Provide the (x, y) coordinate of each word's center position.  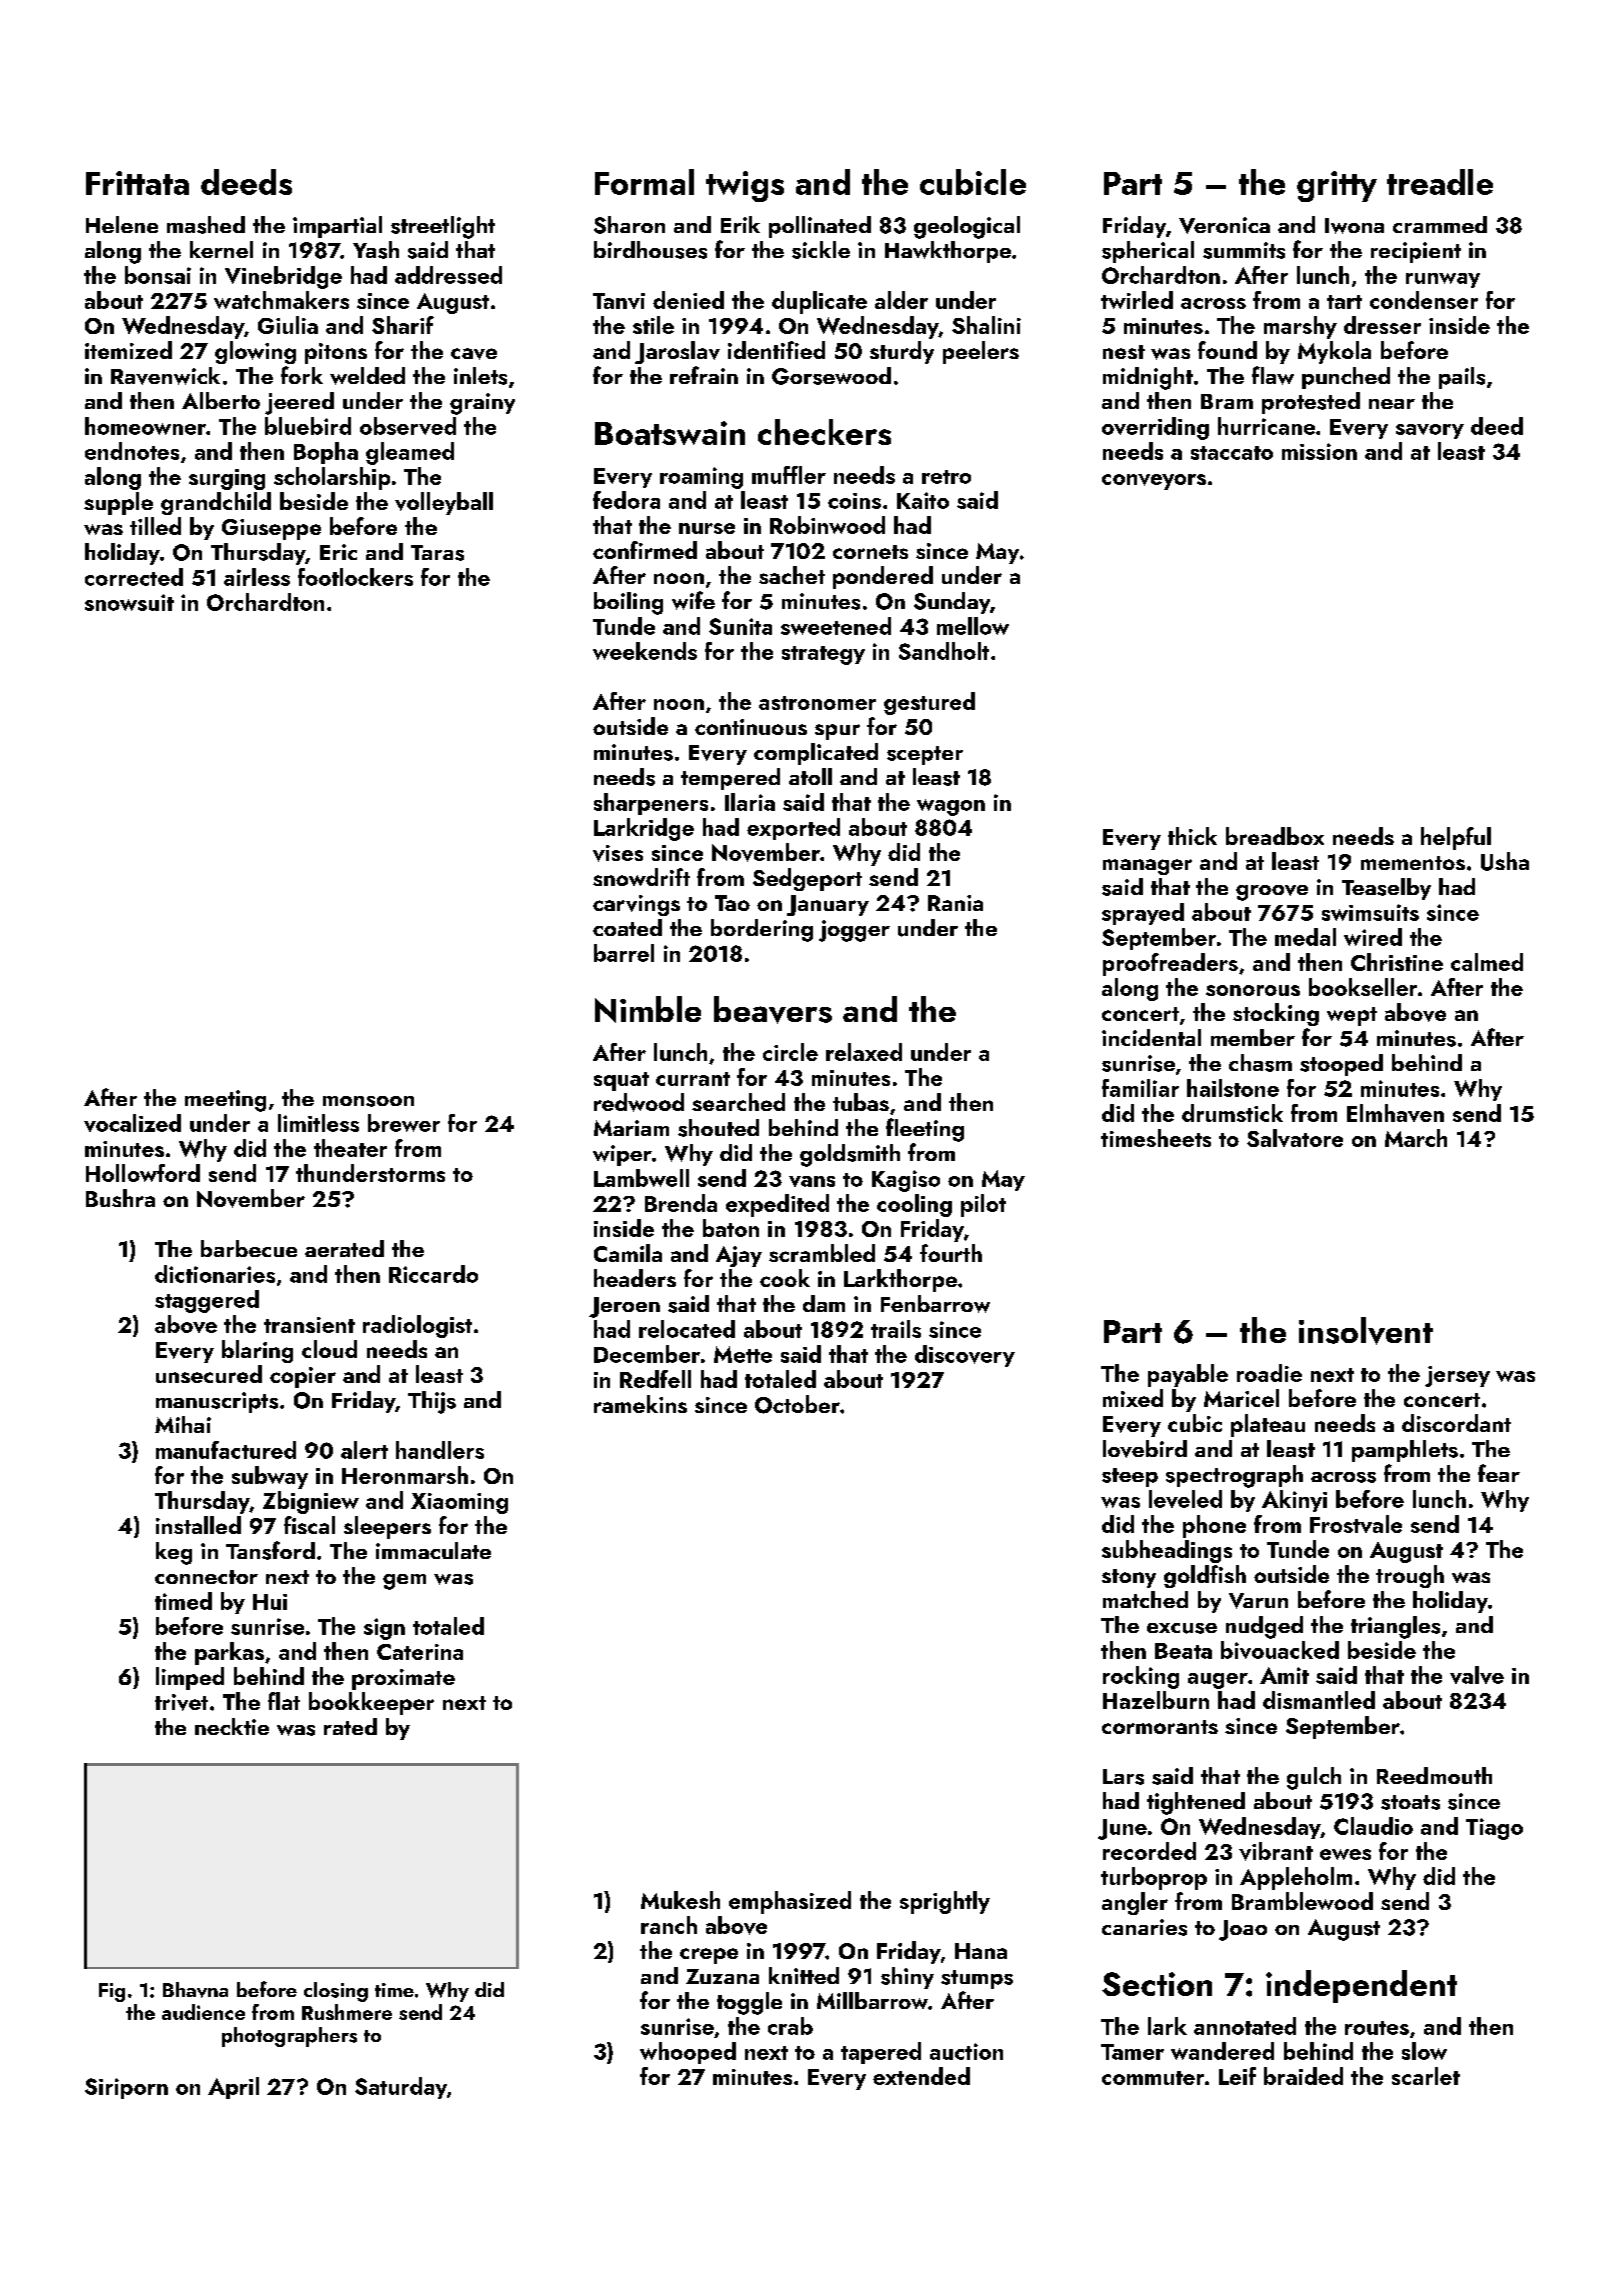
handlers (440, 1450)
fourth (951, 1253)
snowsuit (129, 602)
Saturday (401, 2088)
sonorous (1253, 990)
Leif (1237, 2076)
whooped (688, 2053)
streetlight (443, 227)
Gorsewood (831, 376)
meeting (225, 1101)
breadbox (1275, 836)
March (1416, 1138)
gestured (929, 703)
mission (1319, 451)
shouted (718, 1128)
